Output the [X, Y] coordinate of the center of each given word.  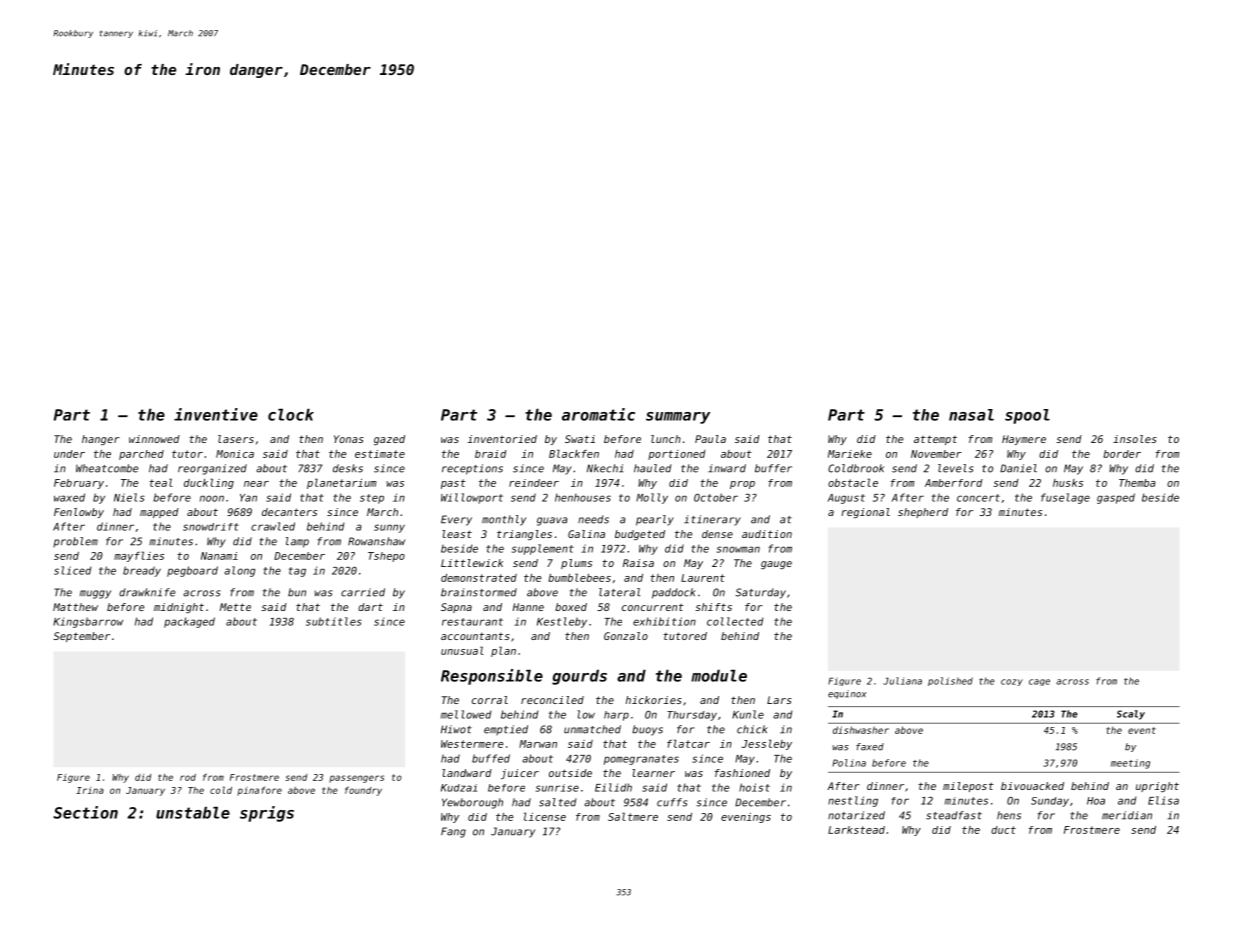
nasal [971, 415]
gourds [579, 677]
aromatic [598, 414]
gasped [1116, 498]
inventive [216, 414]
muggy [95, 594]
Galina [586, 534]
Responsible [492, 677]
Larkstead [856, 830]
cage [1039, 682]
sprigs [267, 814]
